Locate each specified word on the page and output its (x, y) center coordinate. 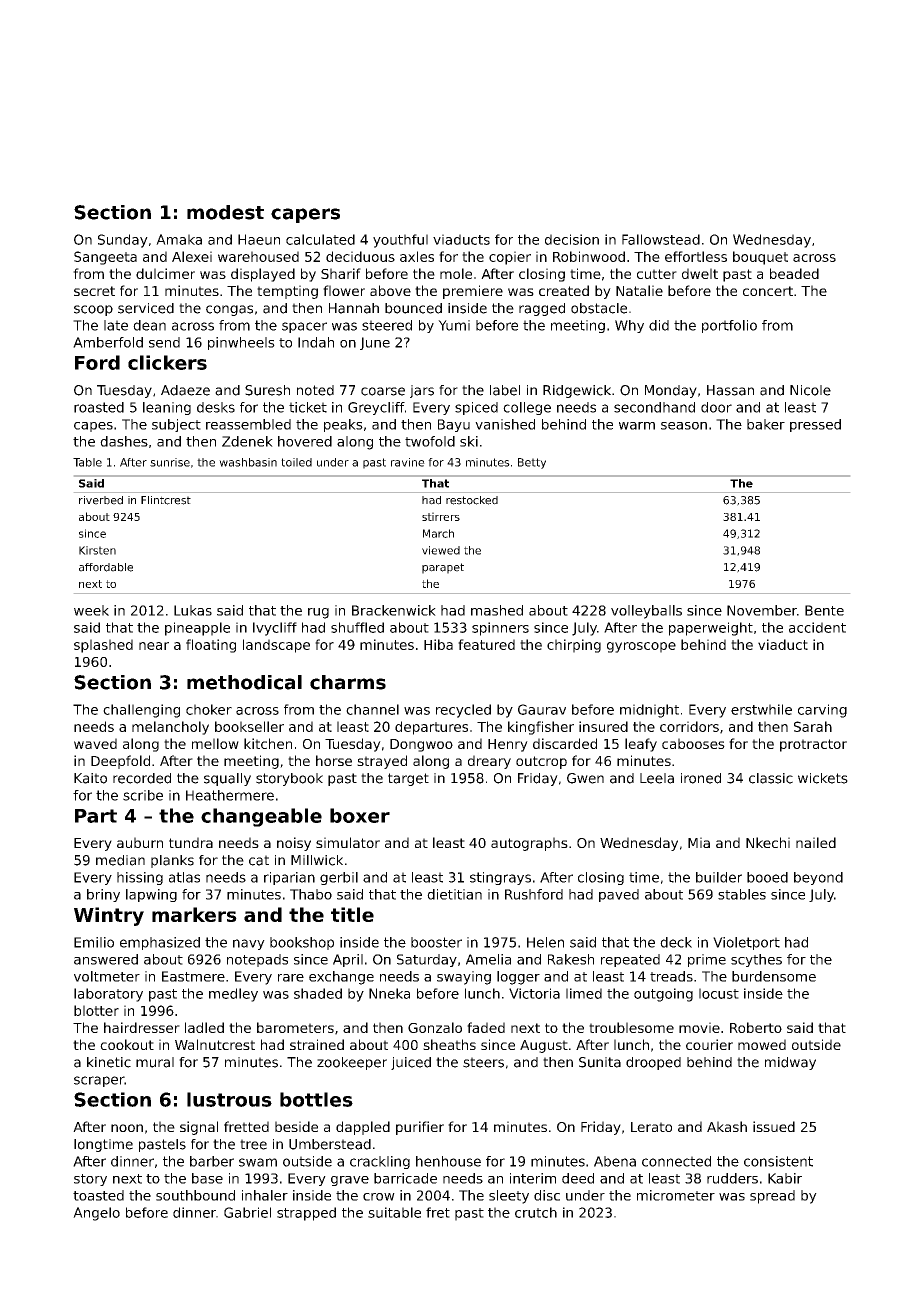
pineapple (197, 629)
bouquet (760, 258)
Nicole (810, 390)
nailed (816, 842)
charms (348, 682)
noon (127, 1128)
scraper (99, 1081)
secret (94, 291)
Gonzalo (435, 1027)
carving (822, 711)
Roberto (756, 1027)
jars (422, 391)
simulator (348, 842)
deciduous (360, 256)
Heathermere (230, 795)
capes (93, 427)
